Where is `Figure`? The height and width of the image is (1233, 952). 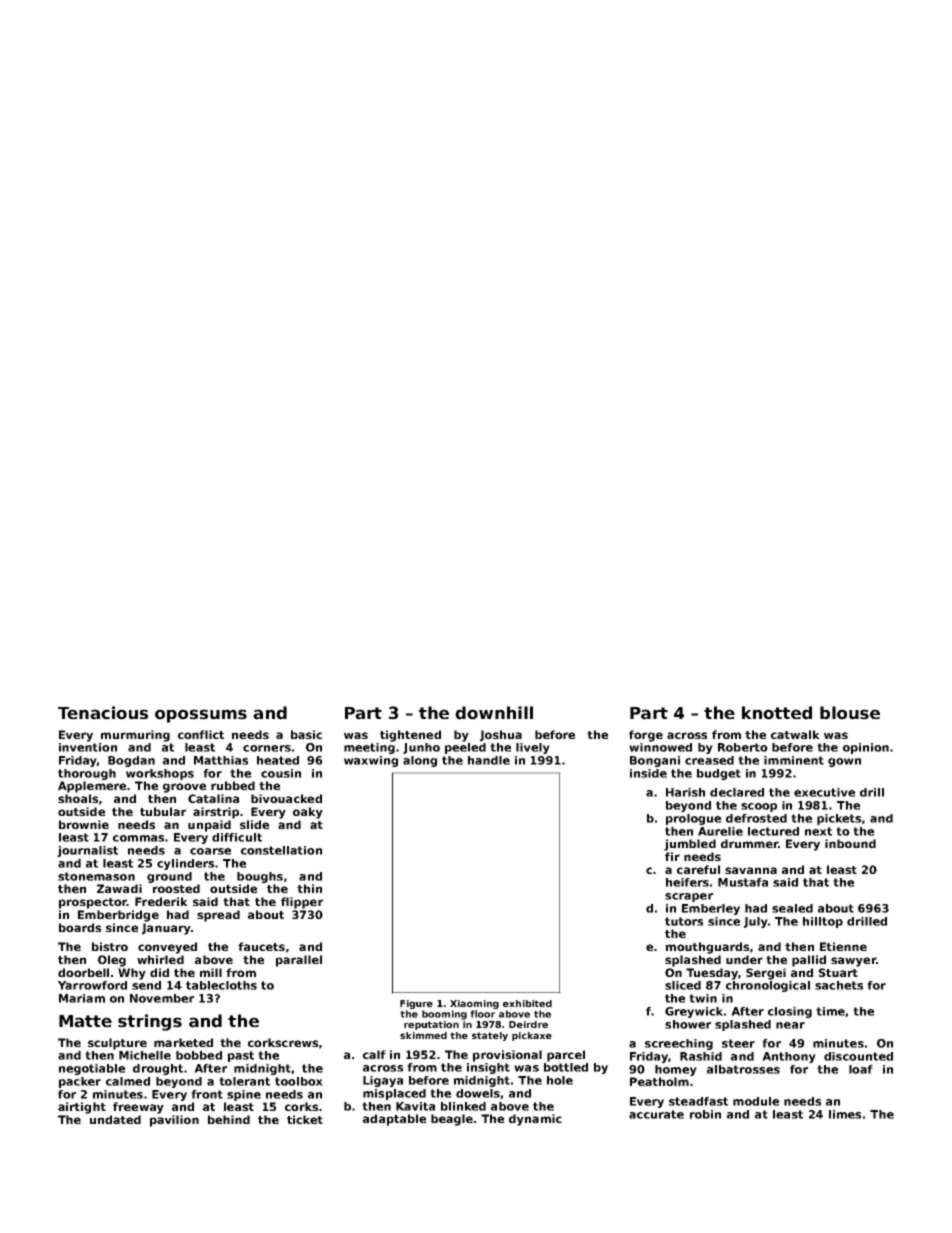 Figure is located at coordinates (416, 1004).
